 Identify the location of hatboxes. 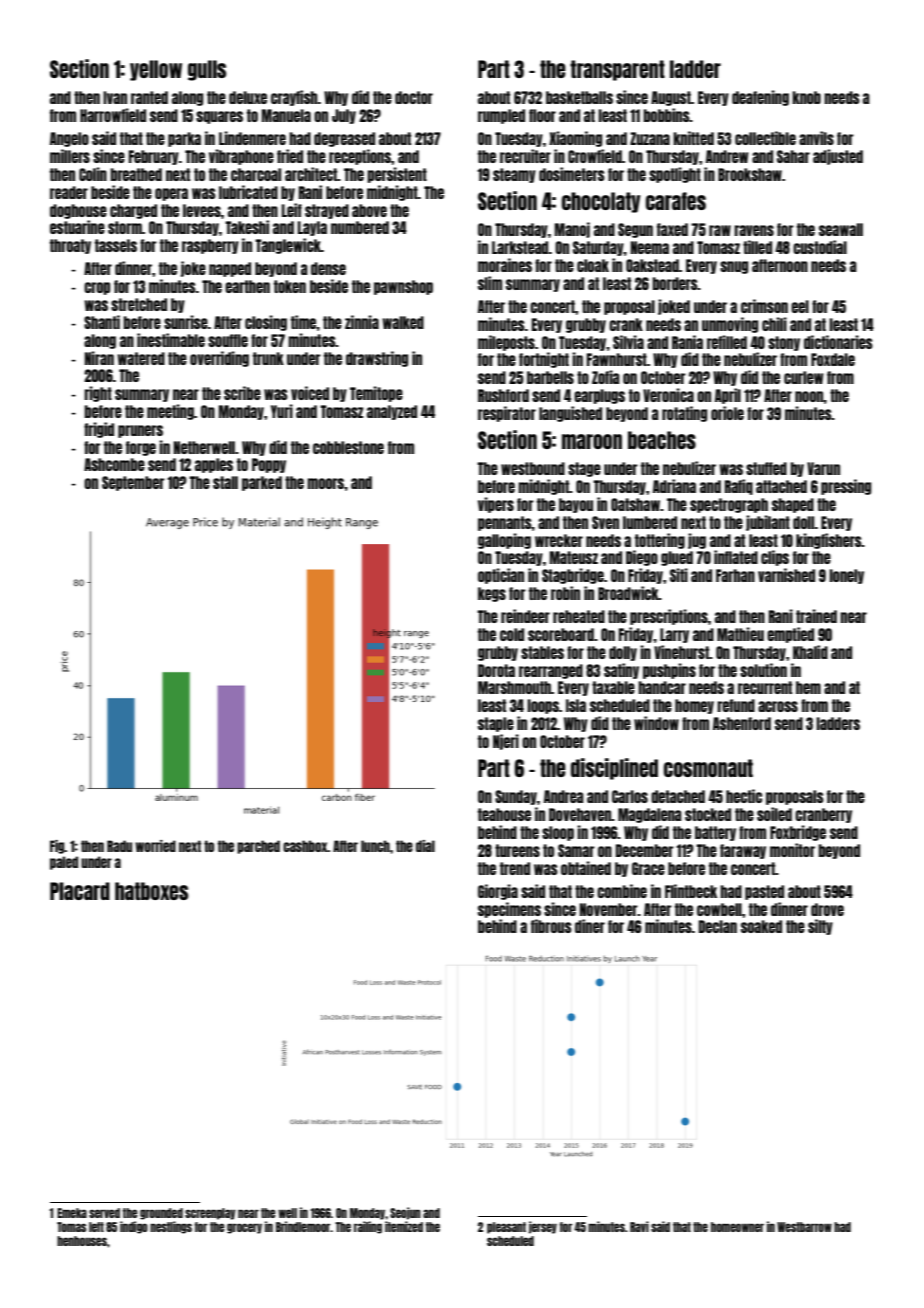
(151, 891).
